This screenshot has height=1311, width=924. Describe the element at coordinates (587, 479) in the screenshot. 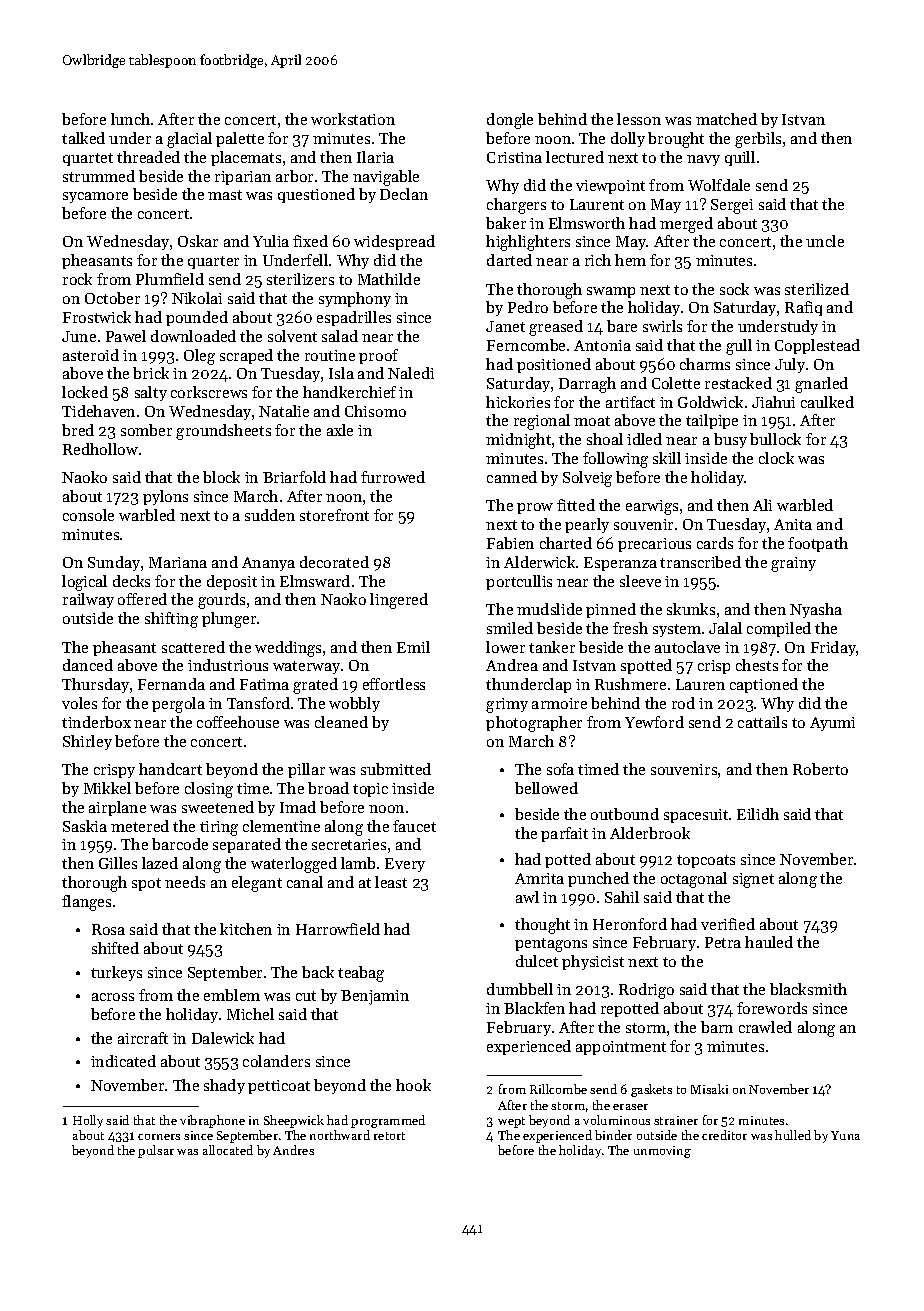

I see `Solveig` at that location.
